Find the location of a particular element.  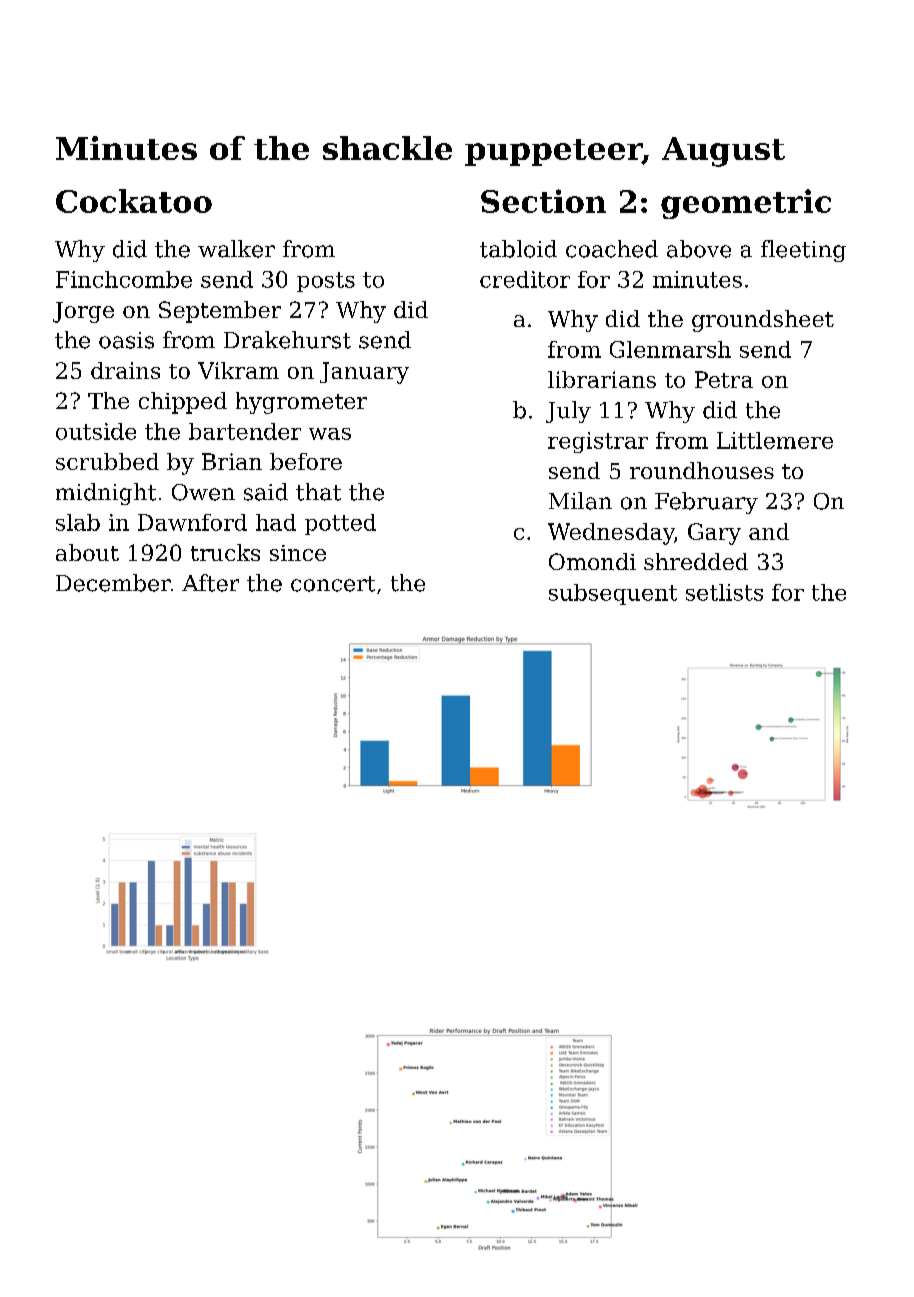

fleeting is located at coordinates (803, 251).
